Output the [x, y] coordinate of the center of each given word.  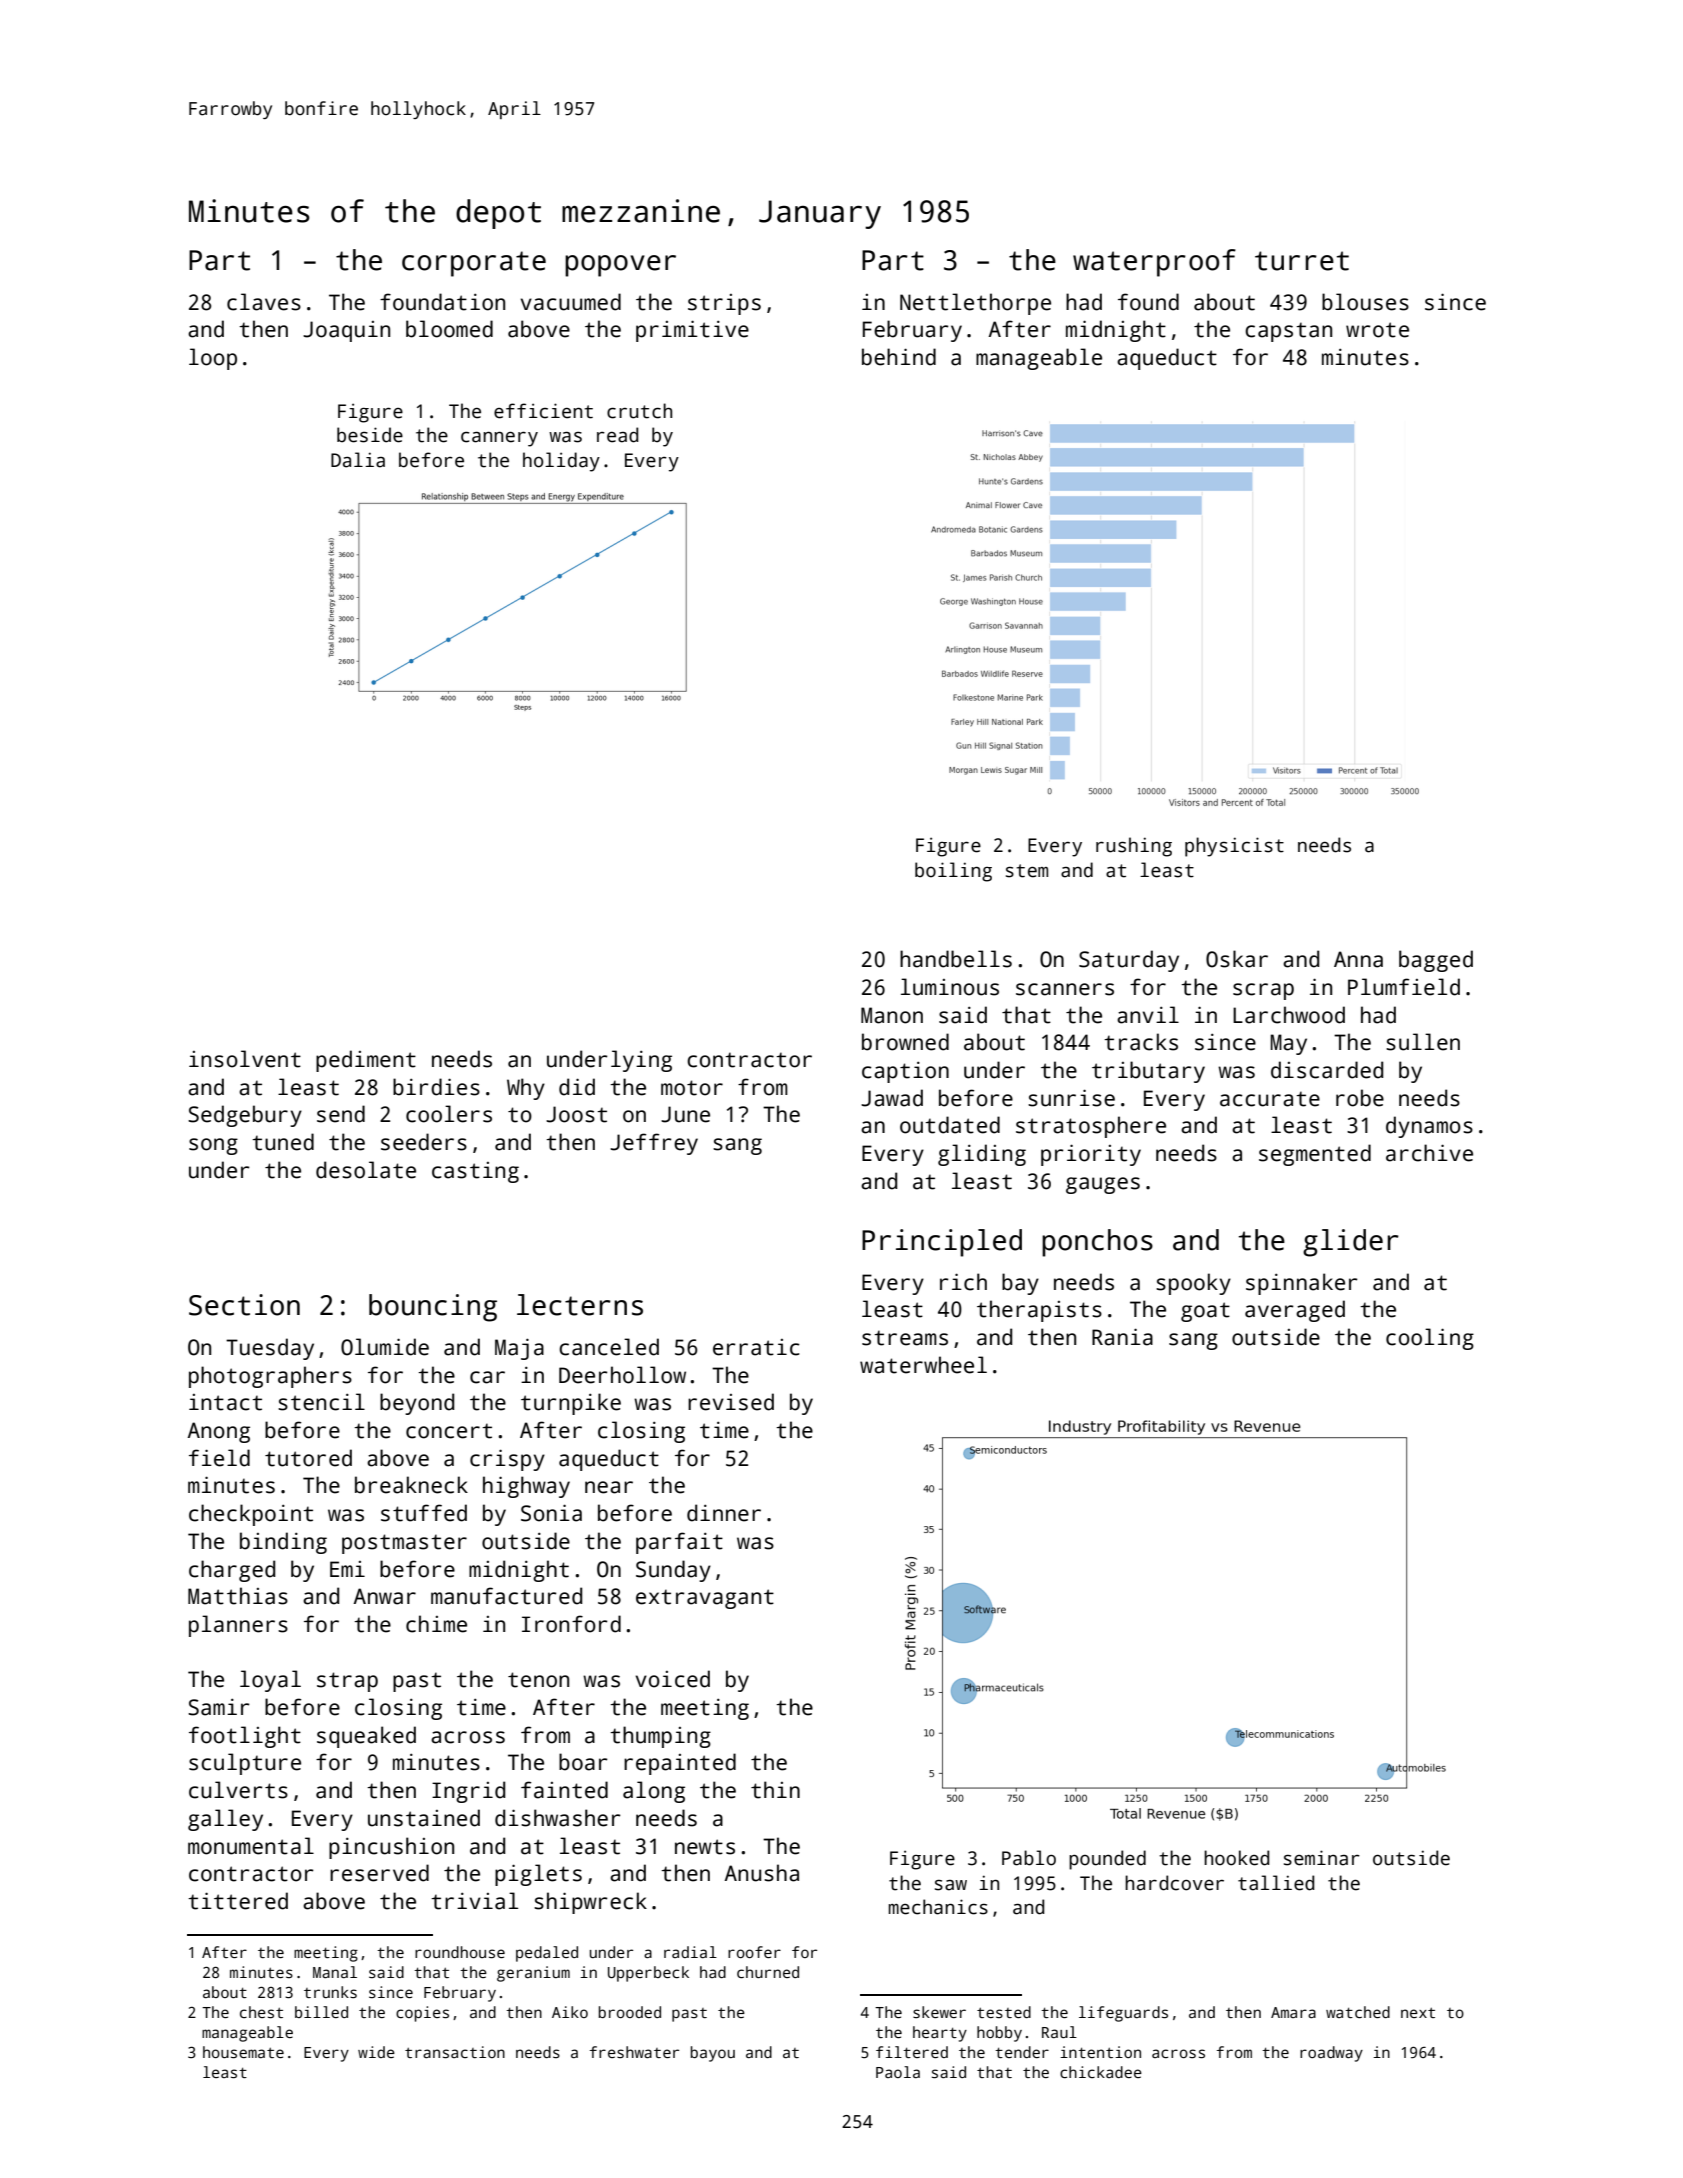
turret [1302, 261]
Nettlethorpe [975, 304]
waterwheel [923, 1365]
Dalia [358, 460]
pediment [366, 1061]
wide [376, 2052]
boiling [953, 872]
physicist [1234, 847]
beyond [417, 1404]
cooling [1430, 1339]
